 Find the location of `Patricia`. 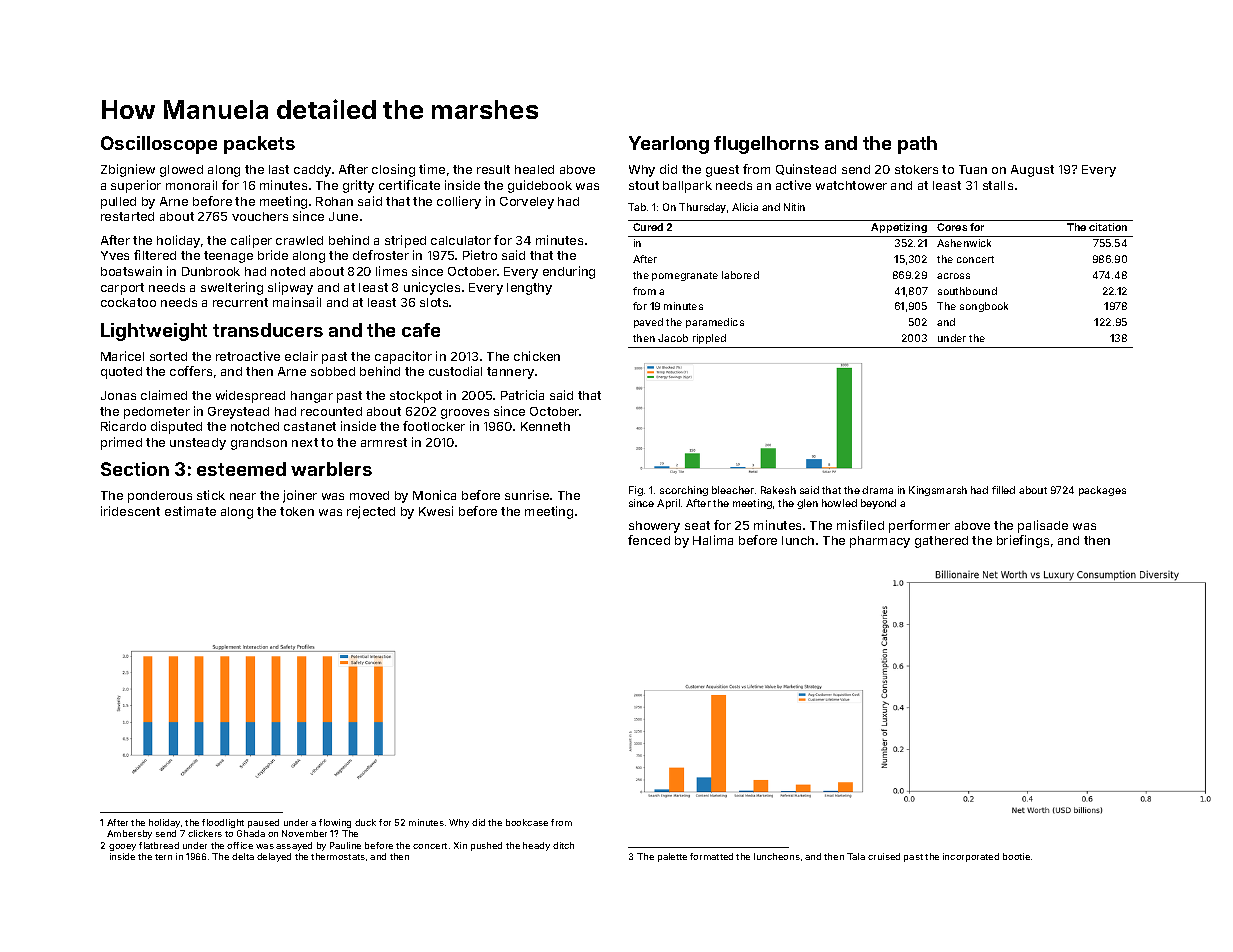

Patricia is located at coordinates (522, 395).
